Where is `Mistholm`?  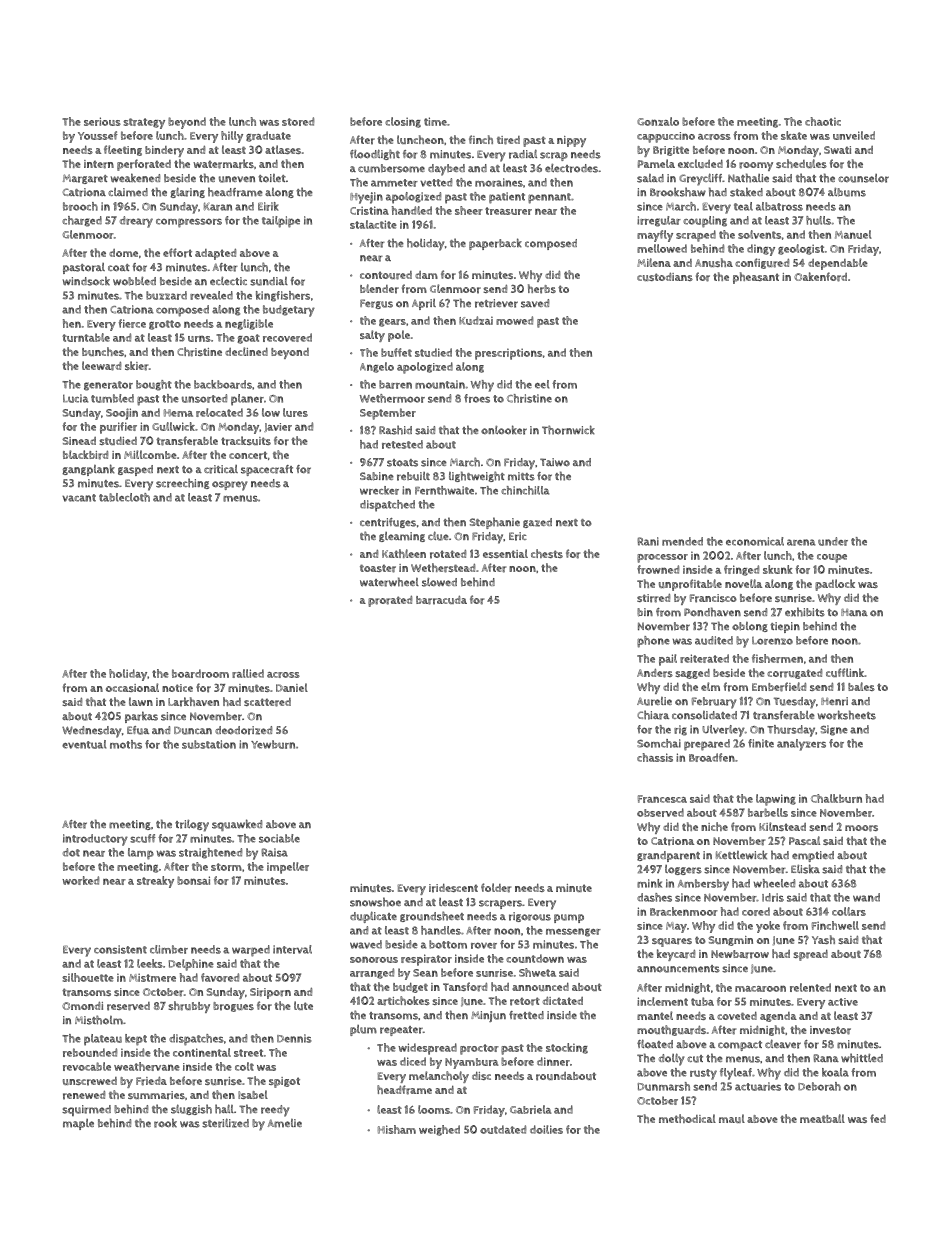
Mistholm is located at coordinates (99, 1020).
